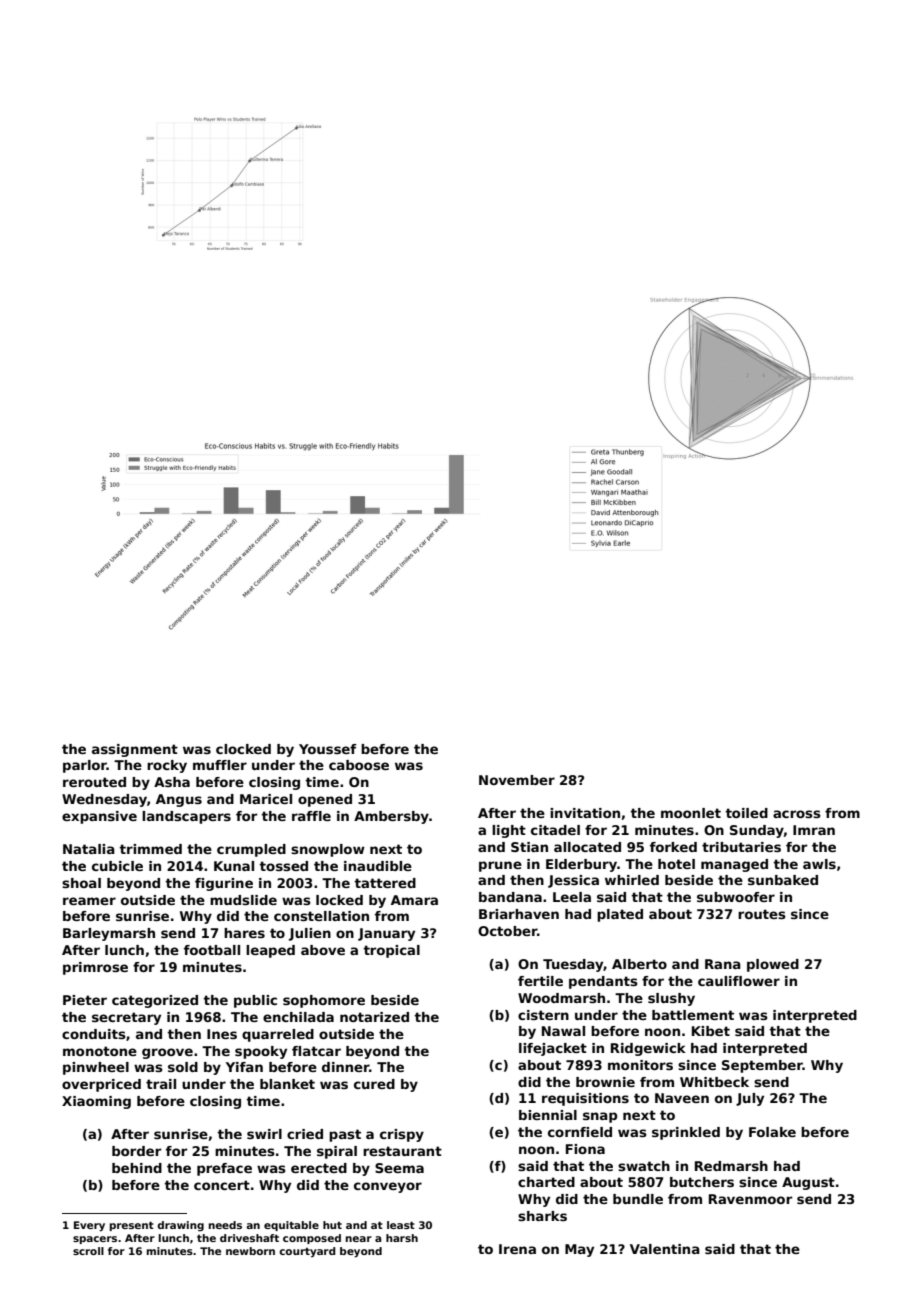 This page has width=924, height=1308. I want to click on Imran, so click(814, 830).
